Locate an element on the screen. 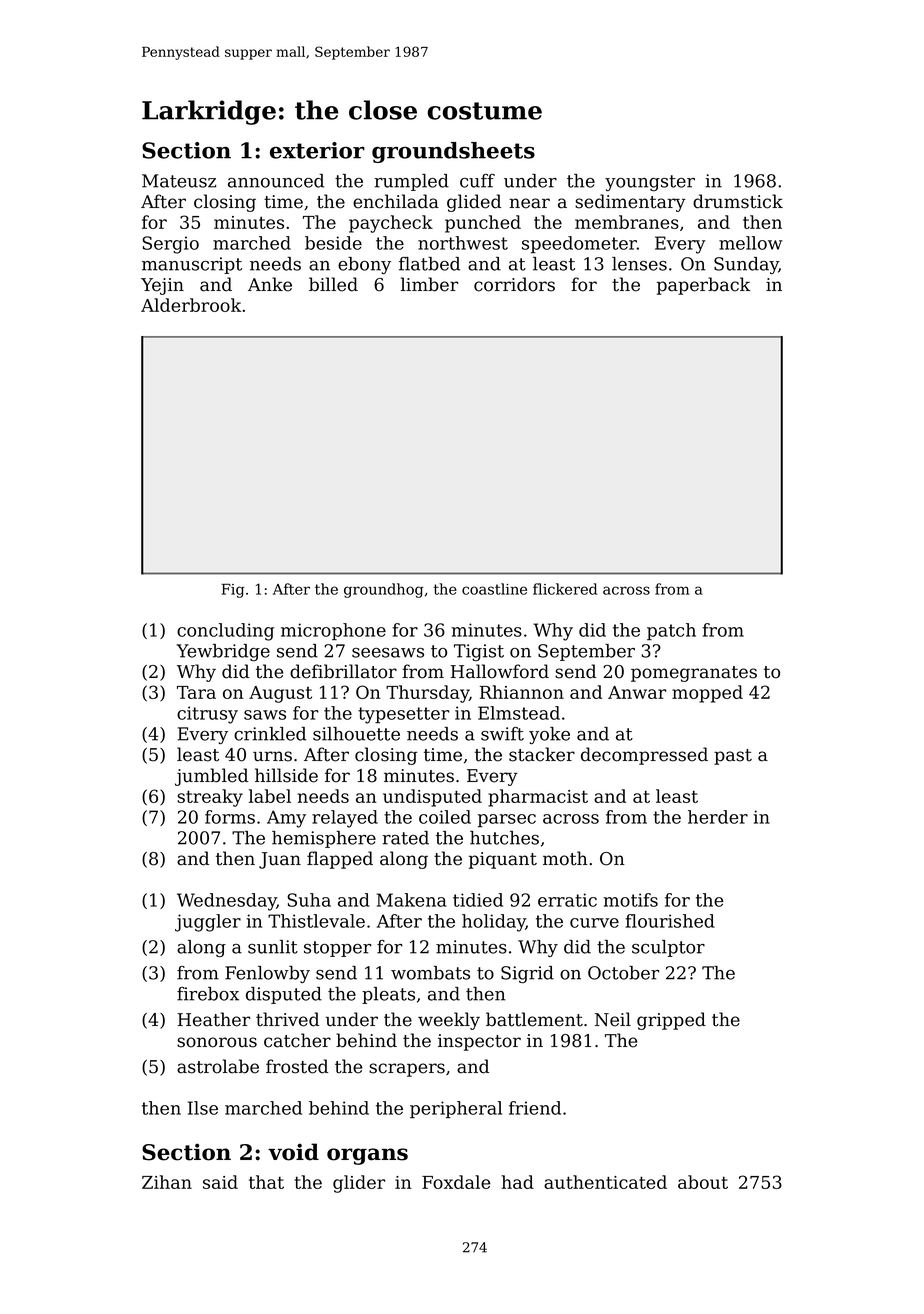 This screenshot has height=1314, width=924. drumstick is located at coordinates (738, 201).
